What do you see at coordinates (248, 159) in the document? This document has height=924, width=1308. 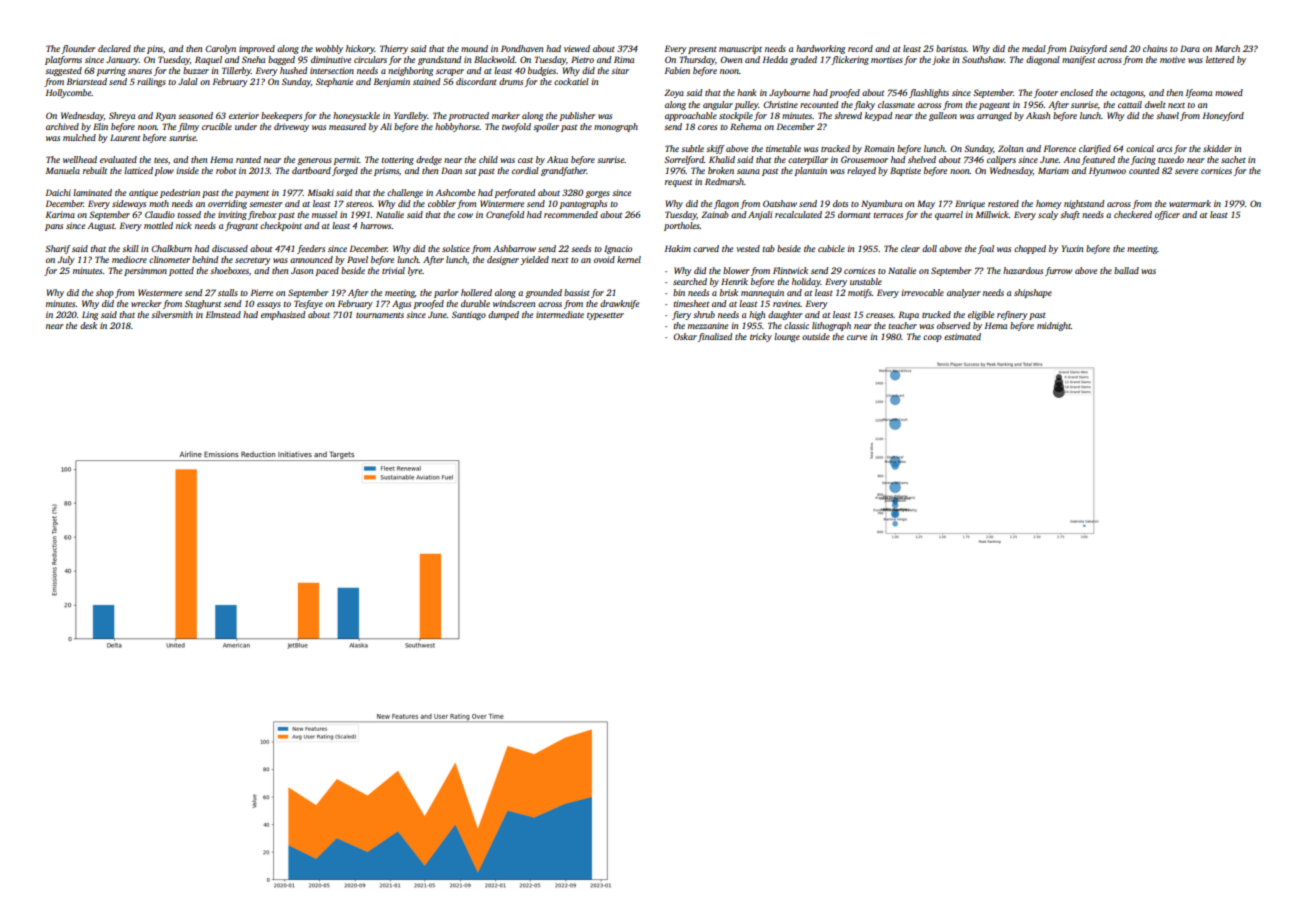 I see `ranted` at bounding box center [248, 159].
